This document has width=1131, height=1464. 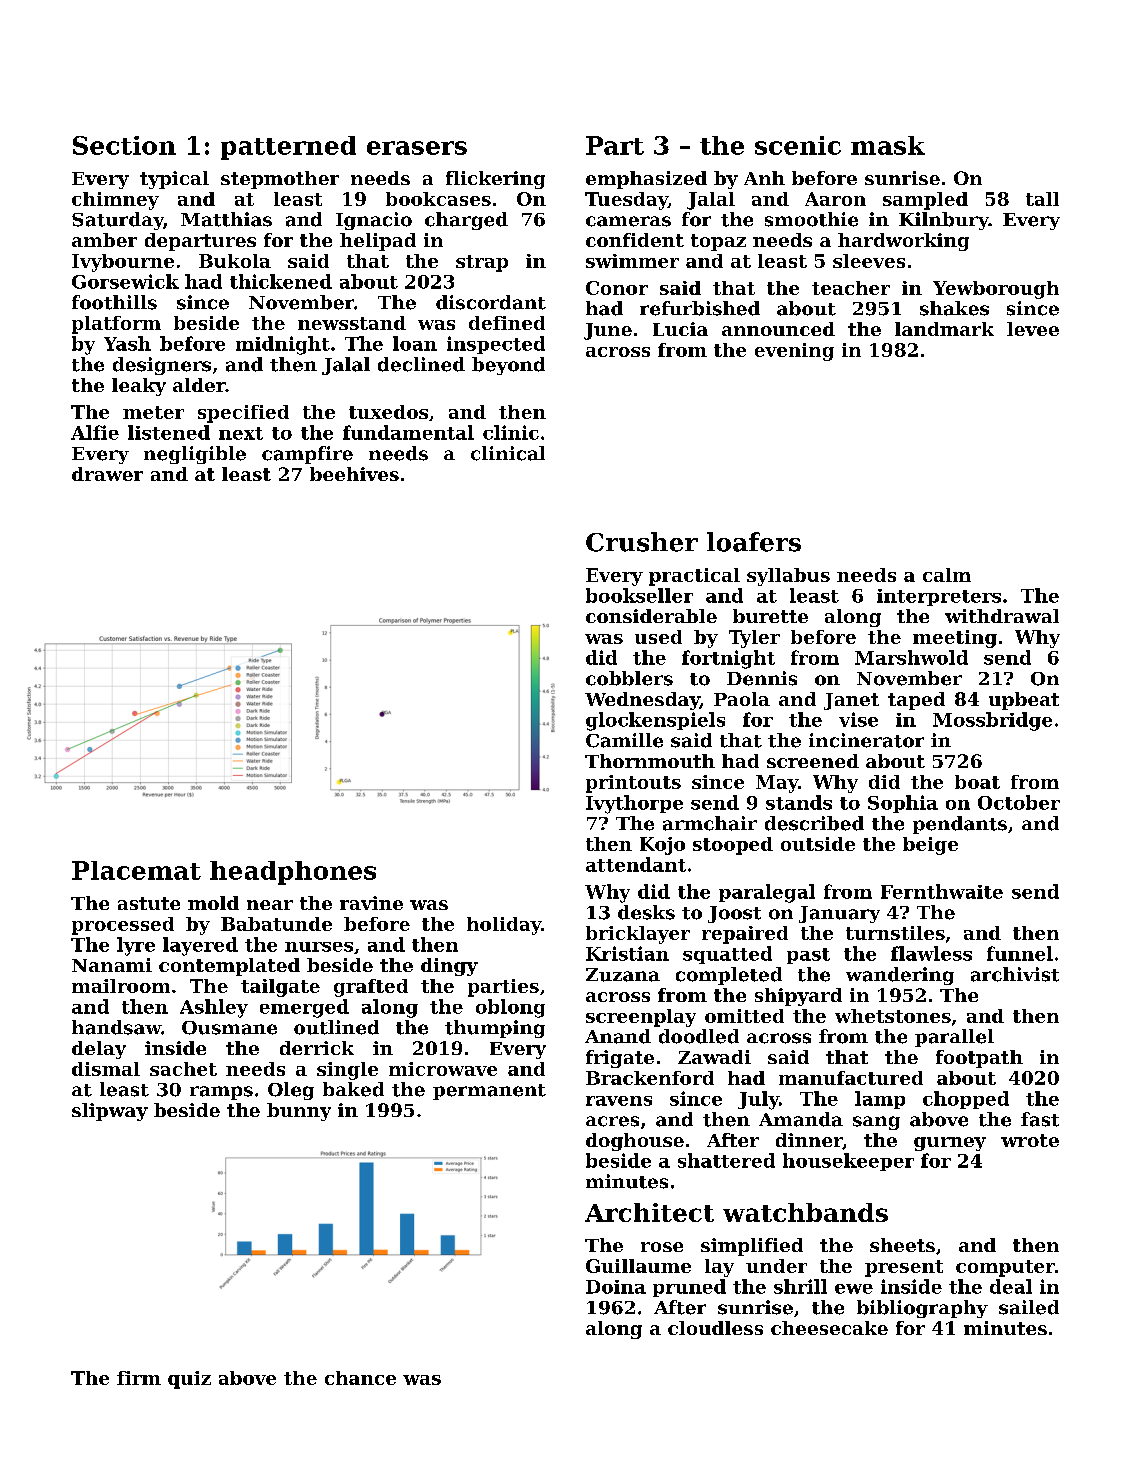 What do you see at coordinates (635, 1142) in the document?
I see `doghouse` at bounding box center [635, 1142].
